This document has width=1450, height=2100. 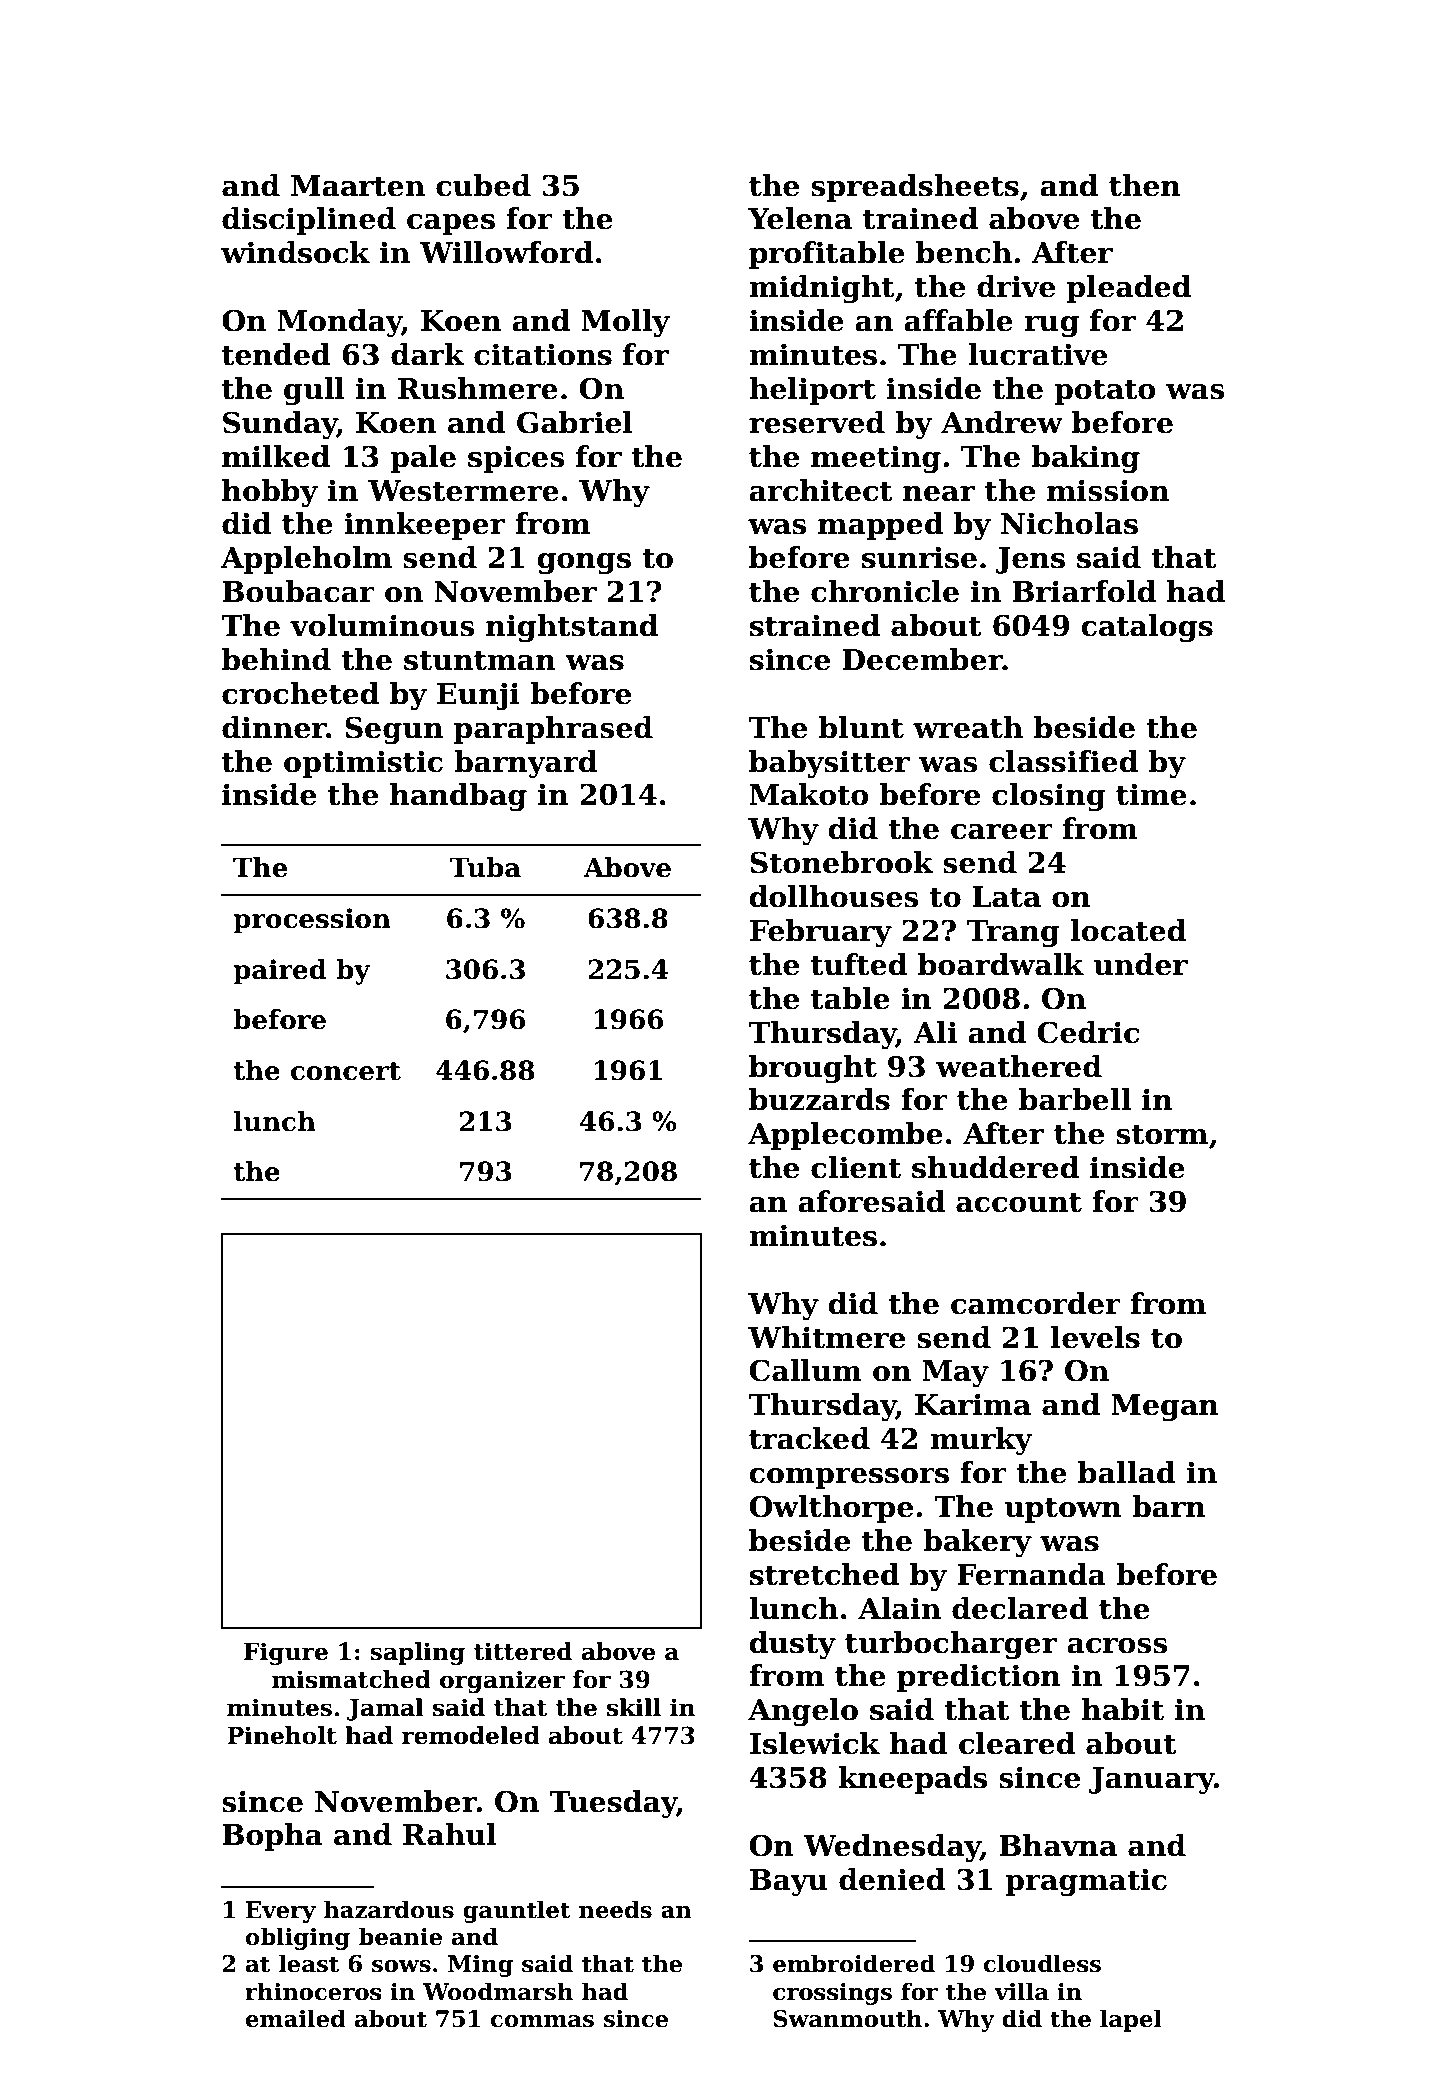 What do you see at coordinates (309, 221) in the document?
I see `disciplined` at bounding box center [309, 221].
